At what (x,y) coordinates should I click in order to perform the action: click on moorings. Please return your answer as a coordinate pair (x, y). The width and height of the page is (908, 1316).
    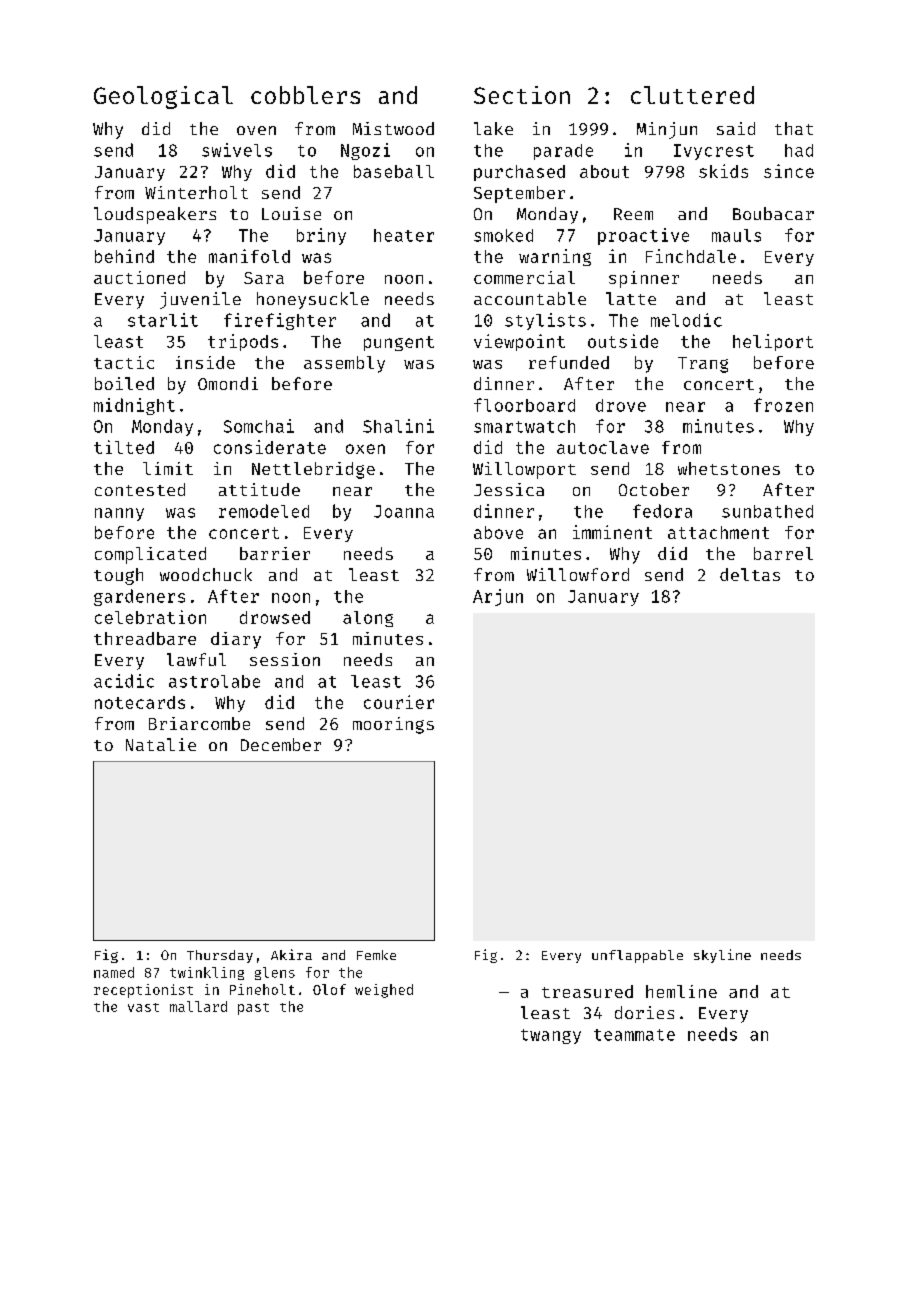
    Looking at the image, I should click on (393, 725).
